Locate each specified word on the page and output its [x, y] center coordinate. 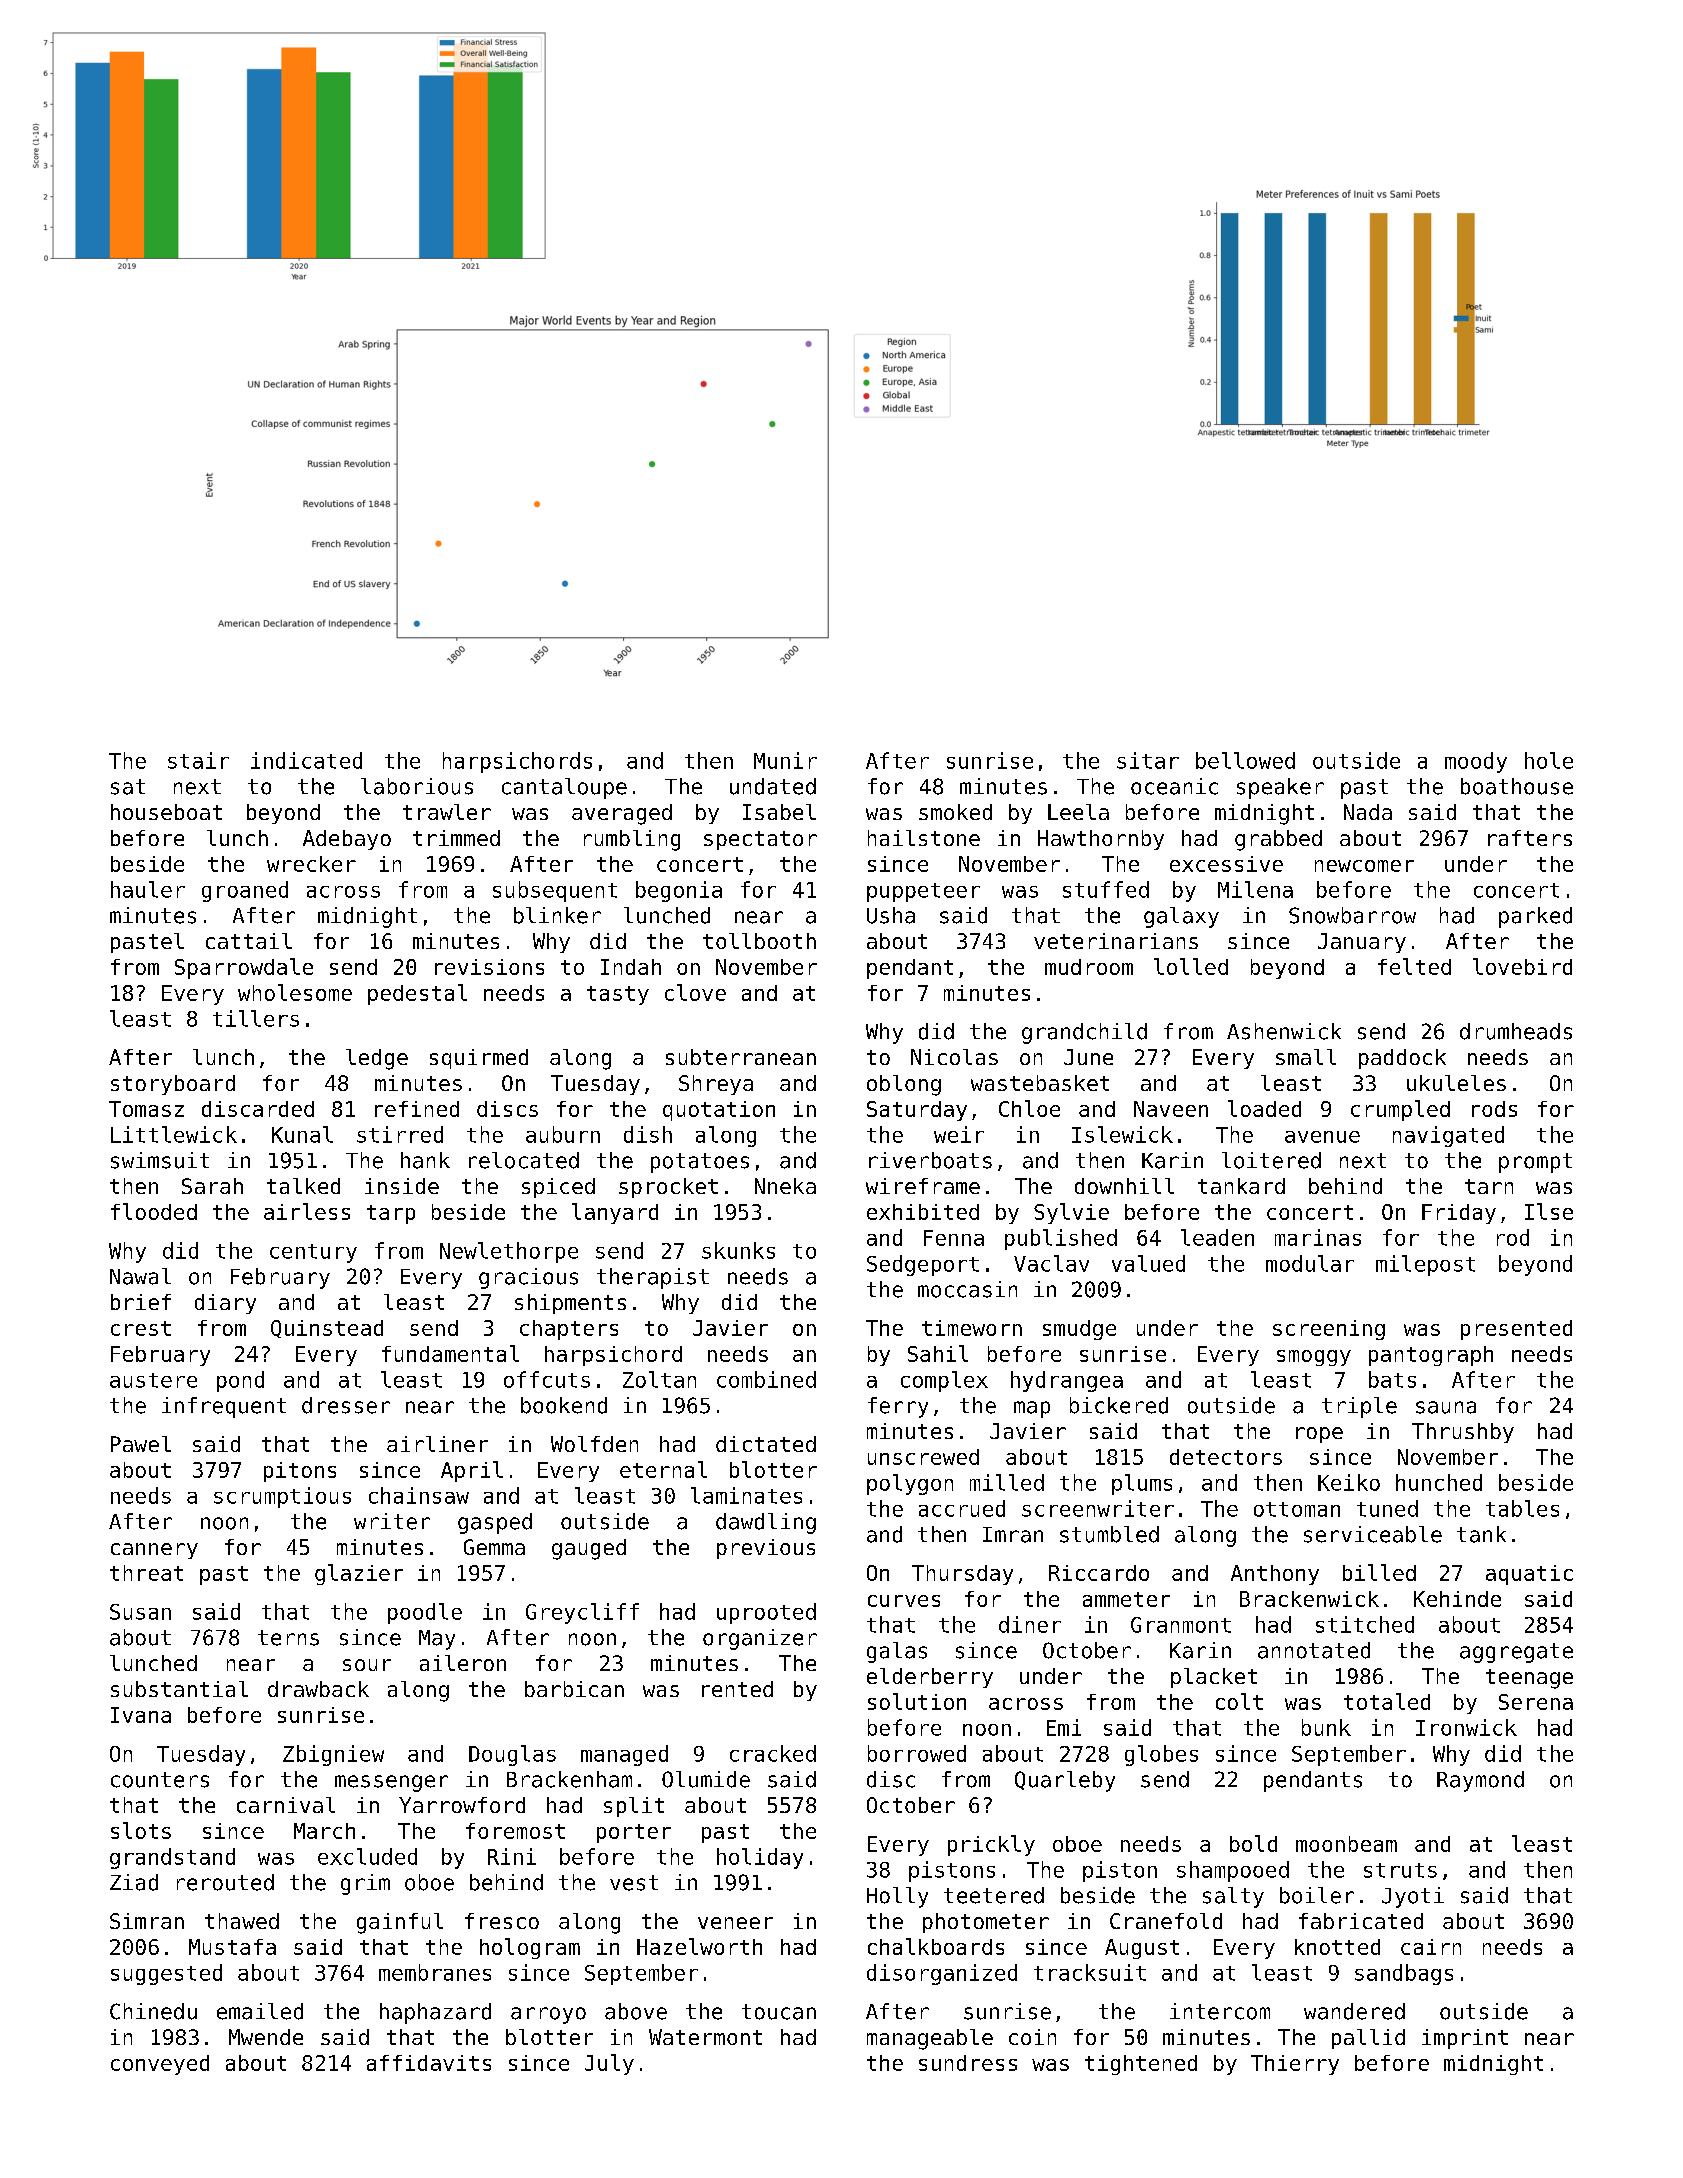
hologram [530, 1948]
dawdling [766, 1523]
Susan [140, 1612]
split [634, 1807]
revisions [489, 967]
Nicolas [954, 1057]
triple [1359, 1407]
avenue [1322, 1137]
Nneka [785, 1186]
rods [1494, 1109]
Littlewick [174, 1134]
